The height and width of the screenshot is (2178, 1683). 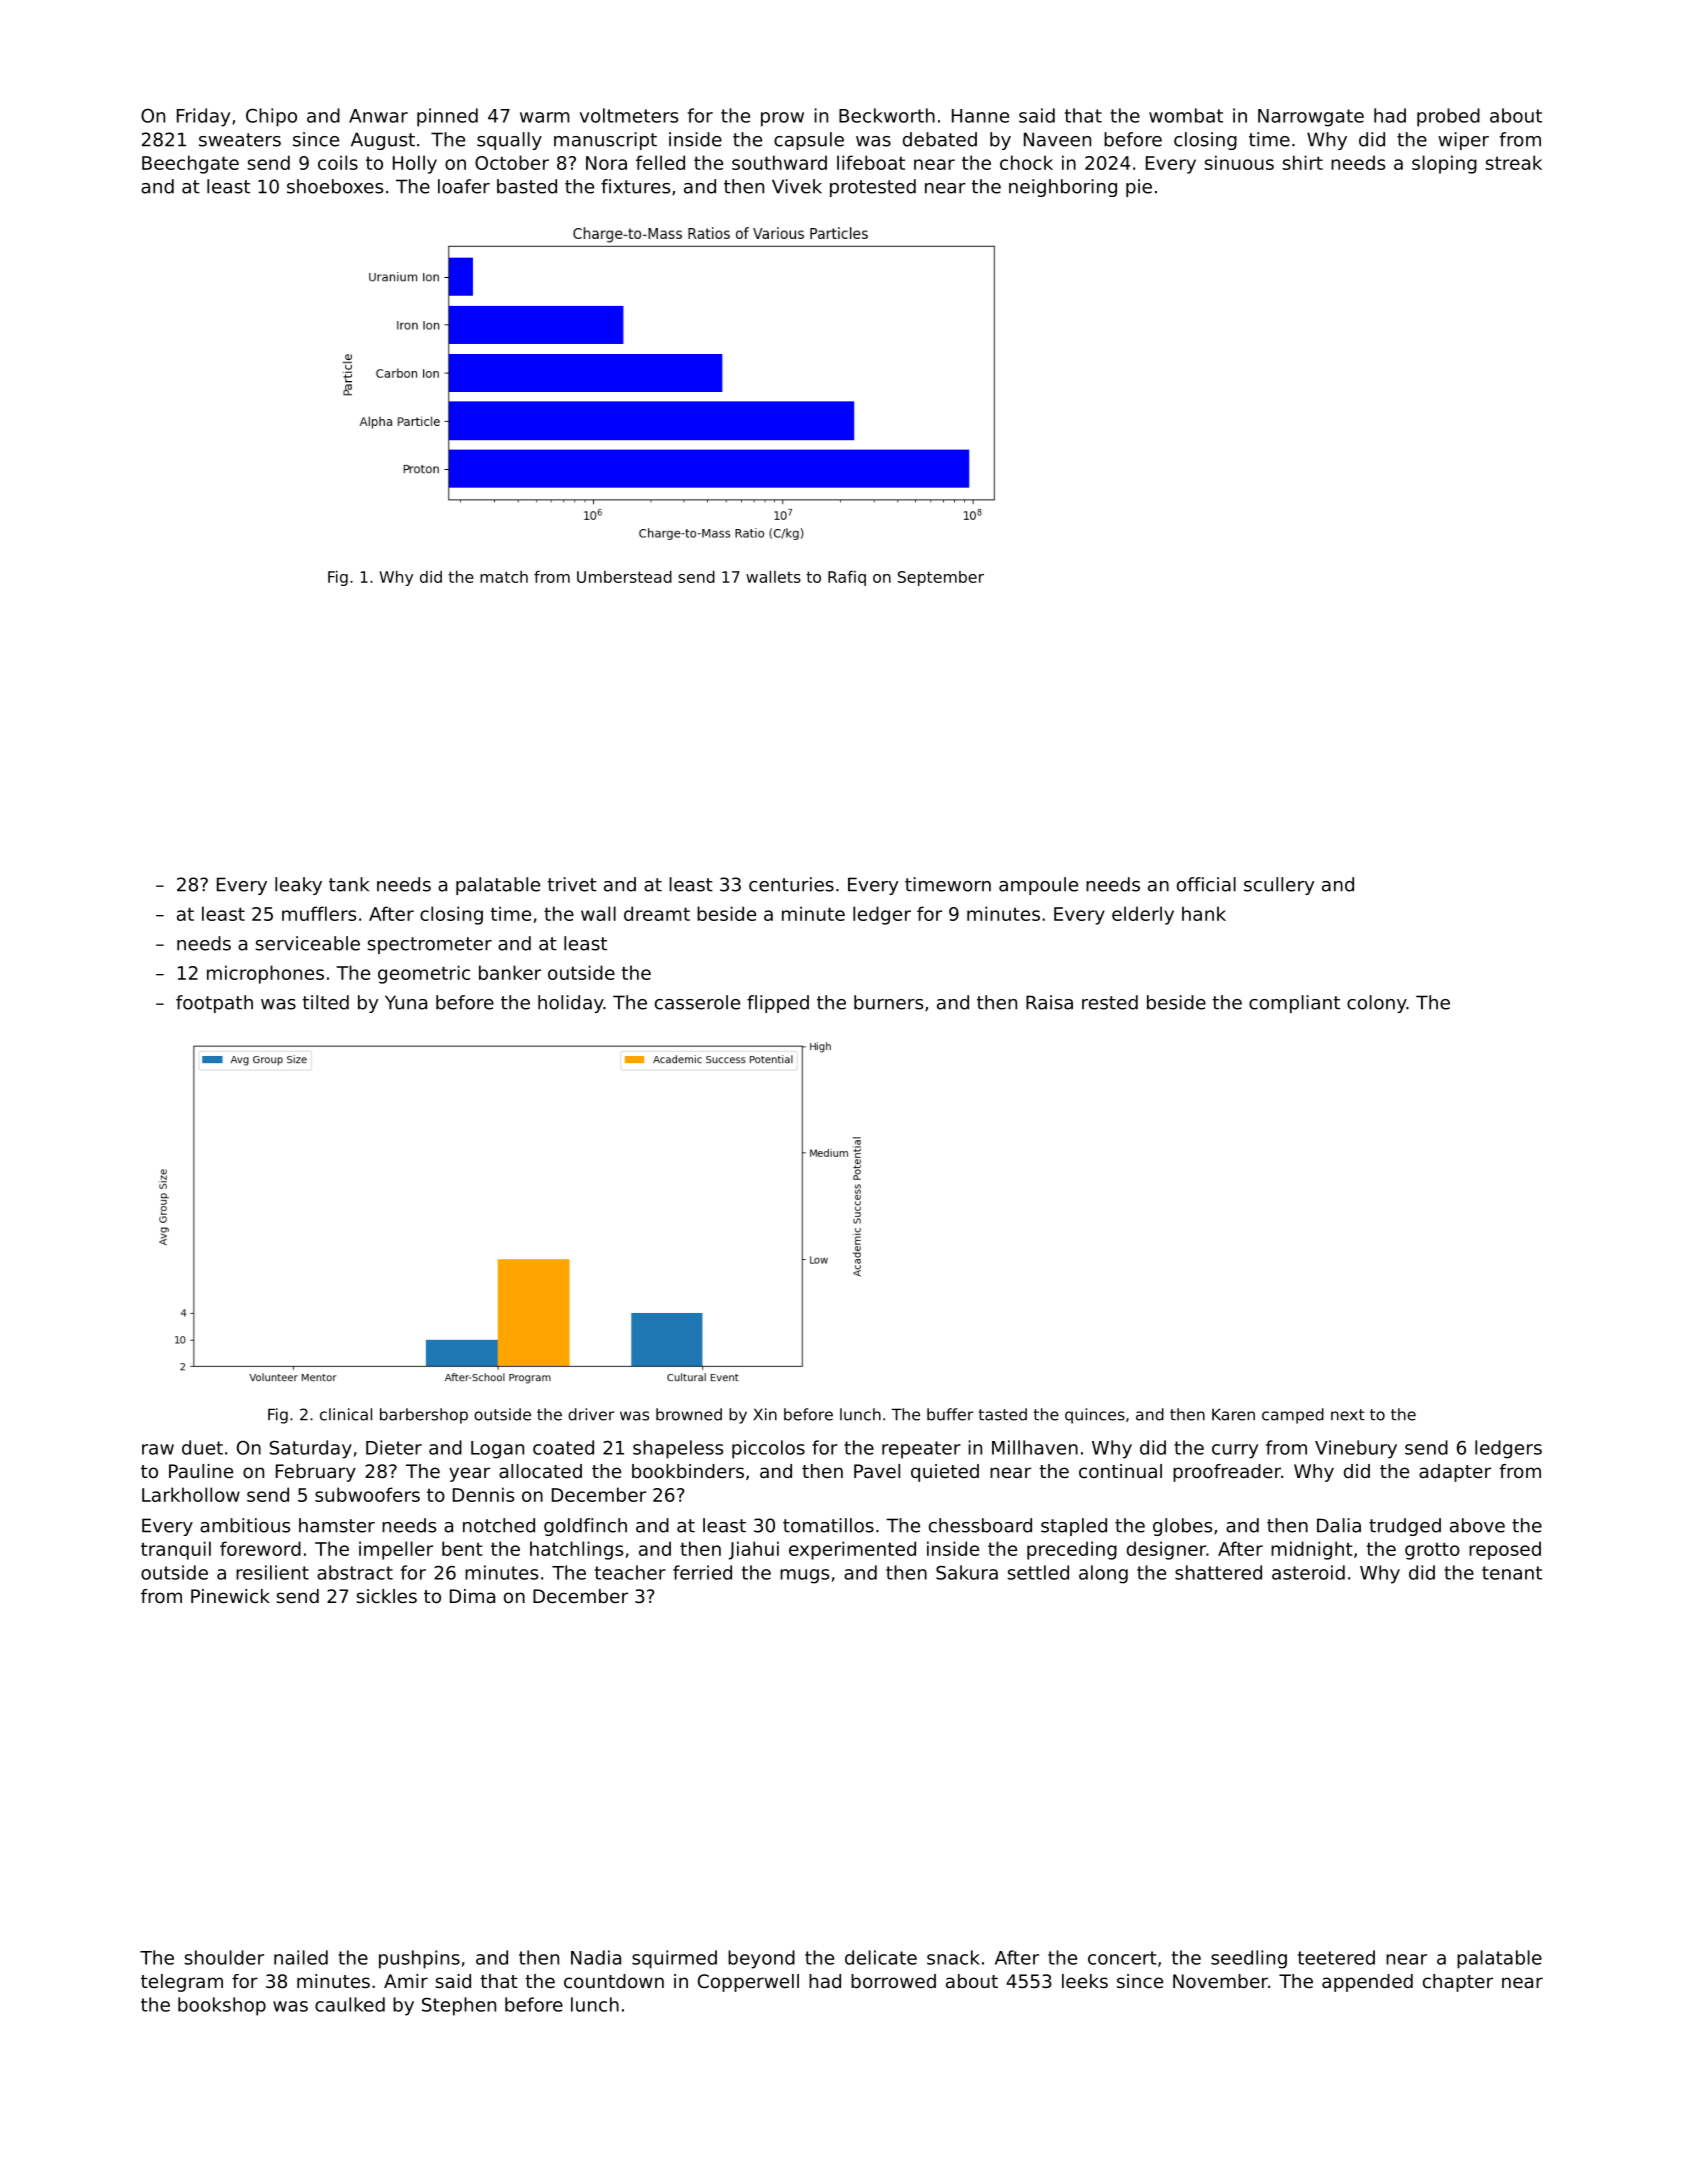 What do you see at coordinates (624, 577) in the screenshot?
I see `Umberstead` at bounding box center [624, 577].
